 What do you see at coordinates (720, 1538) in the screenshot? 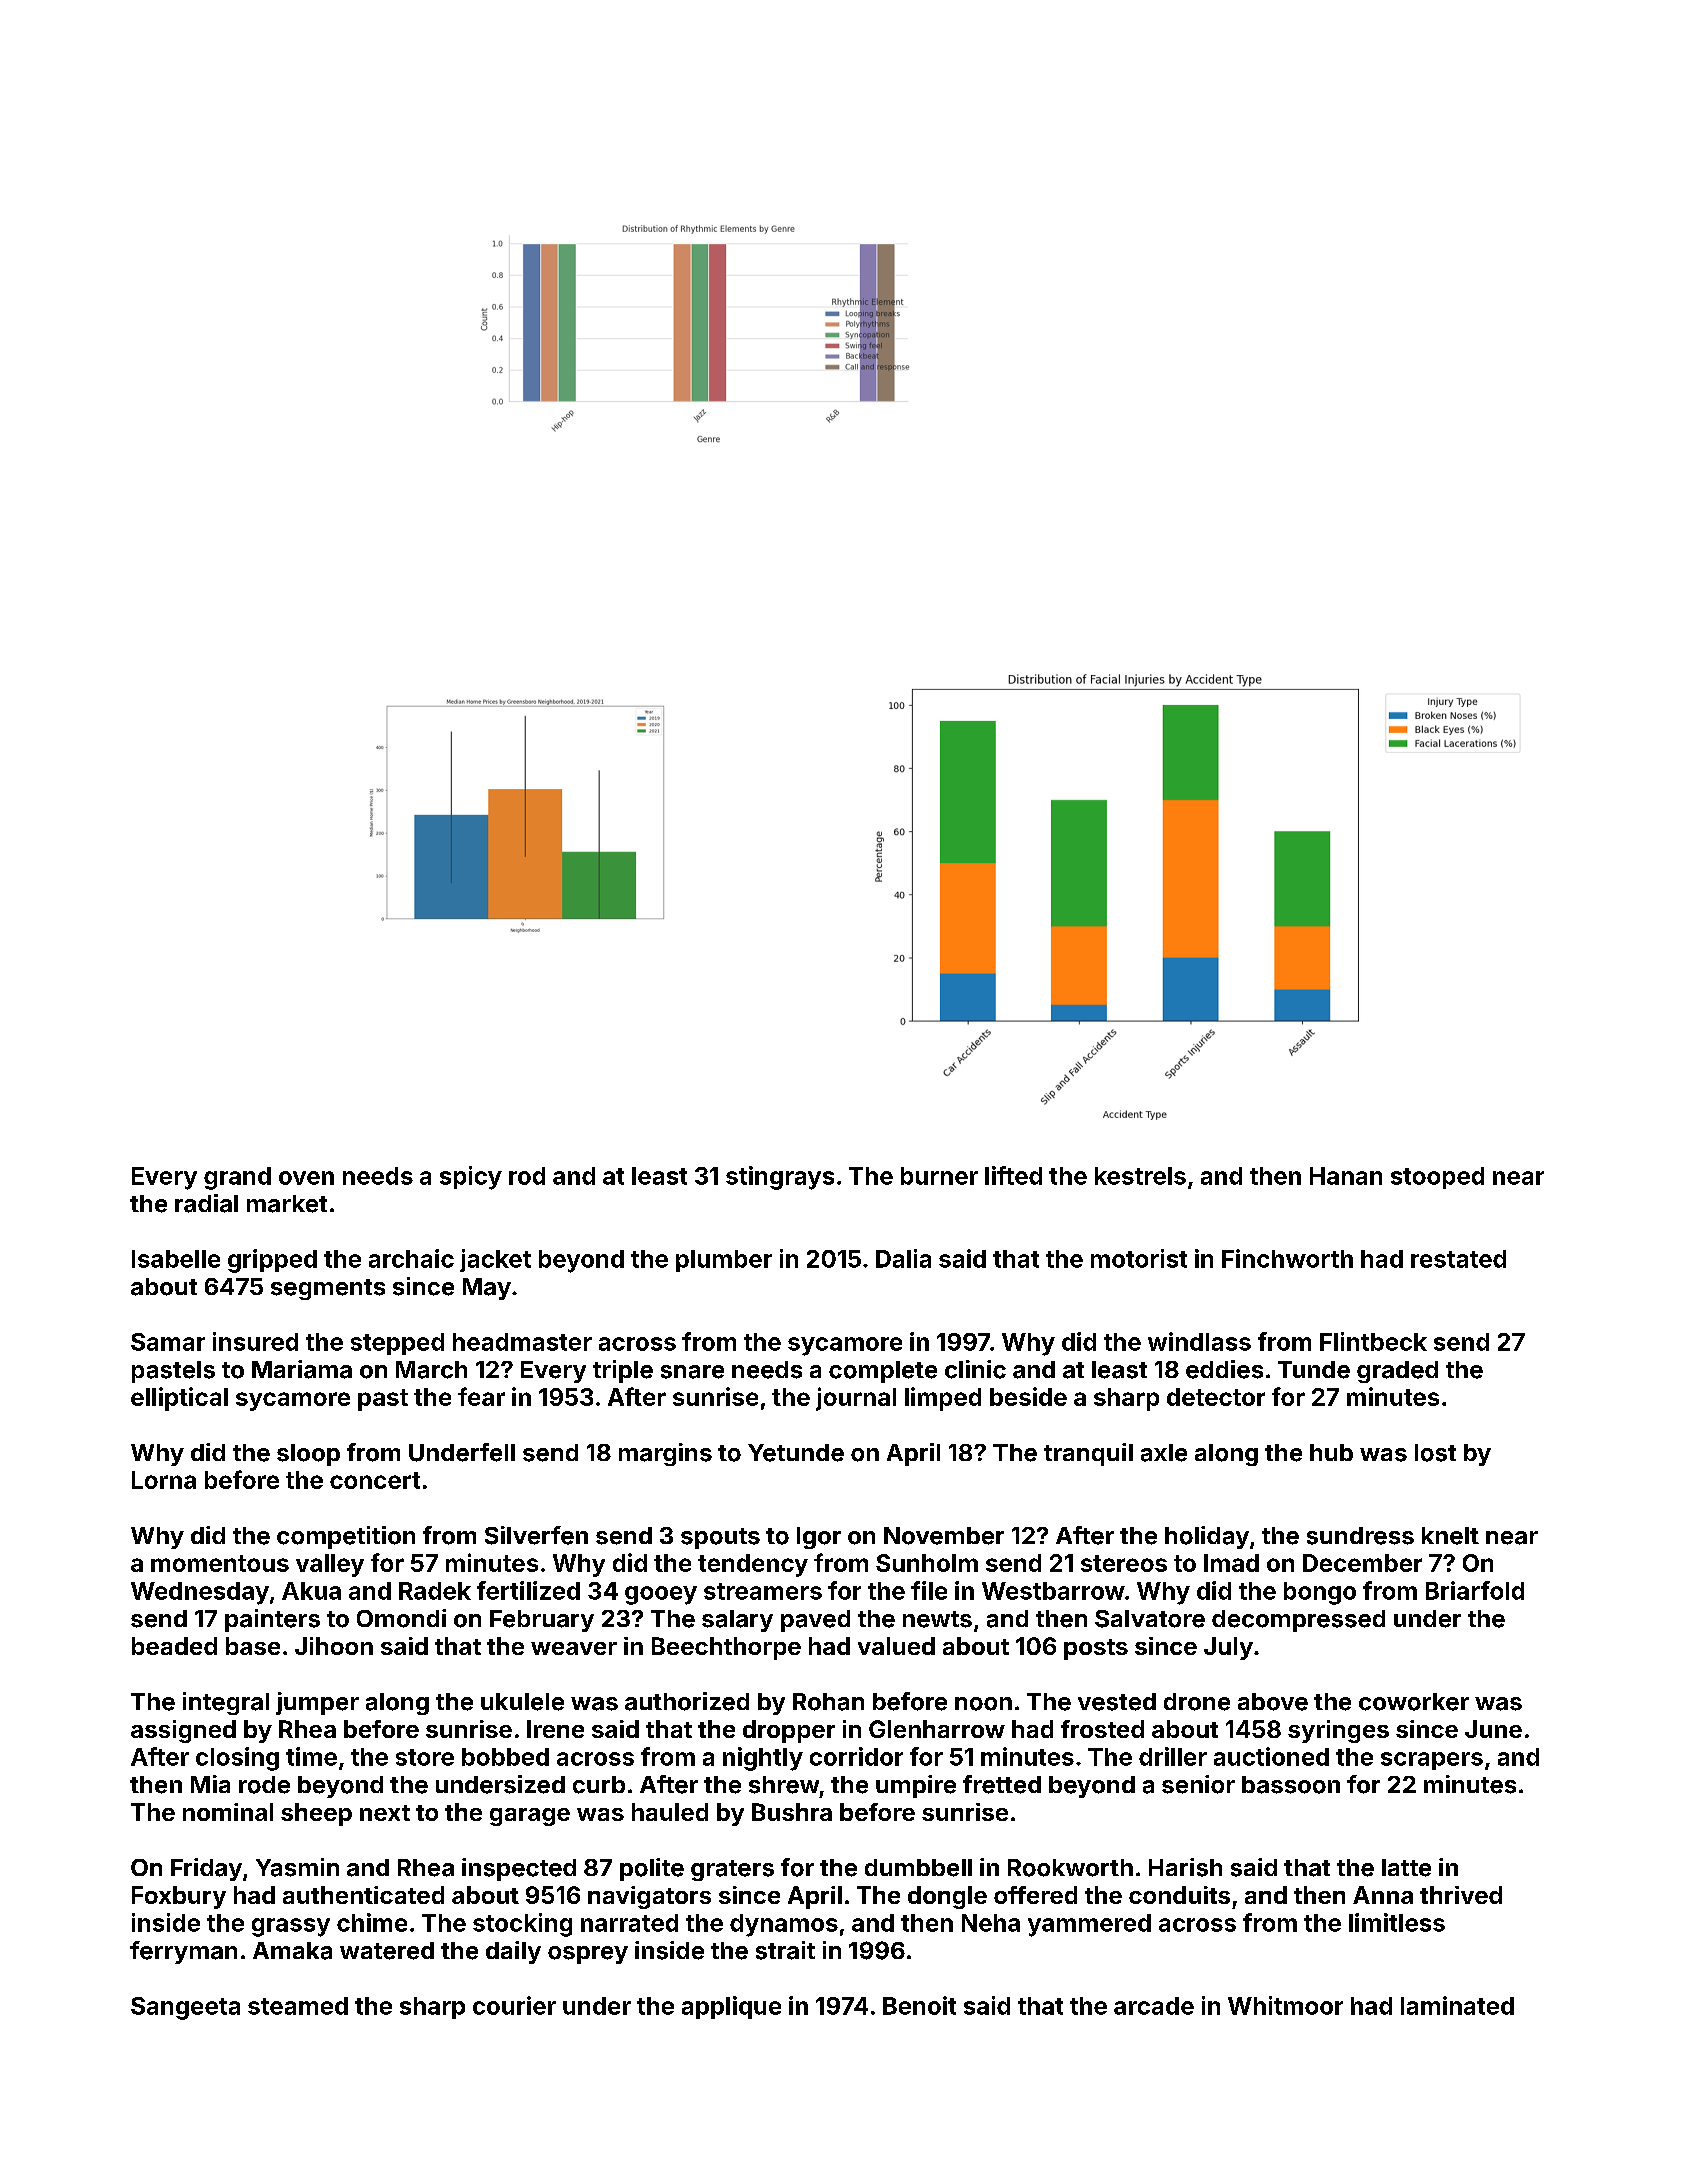
I see `spouts` at bounding box center [720, 1538].
